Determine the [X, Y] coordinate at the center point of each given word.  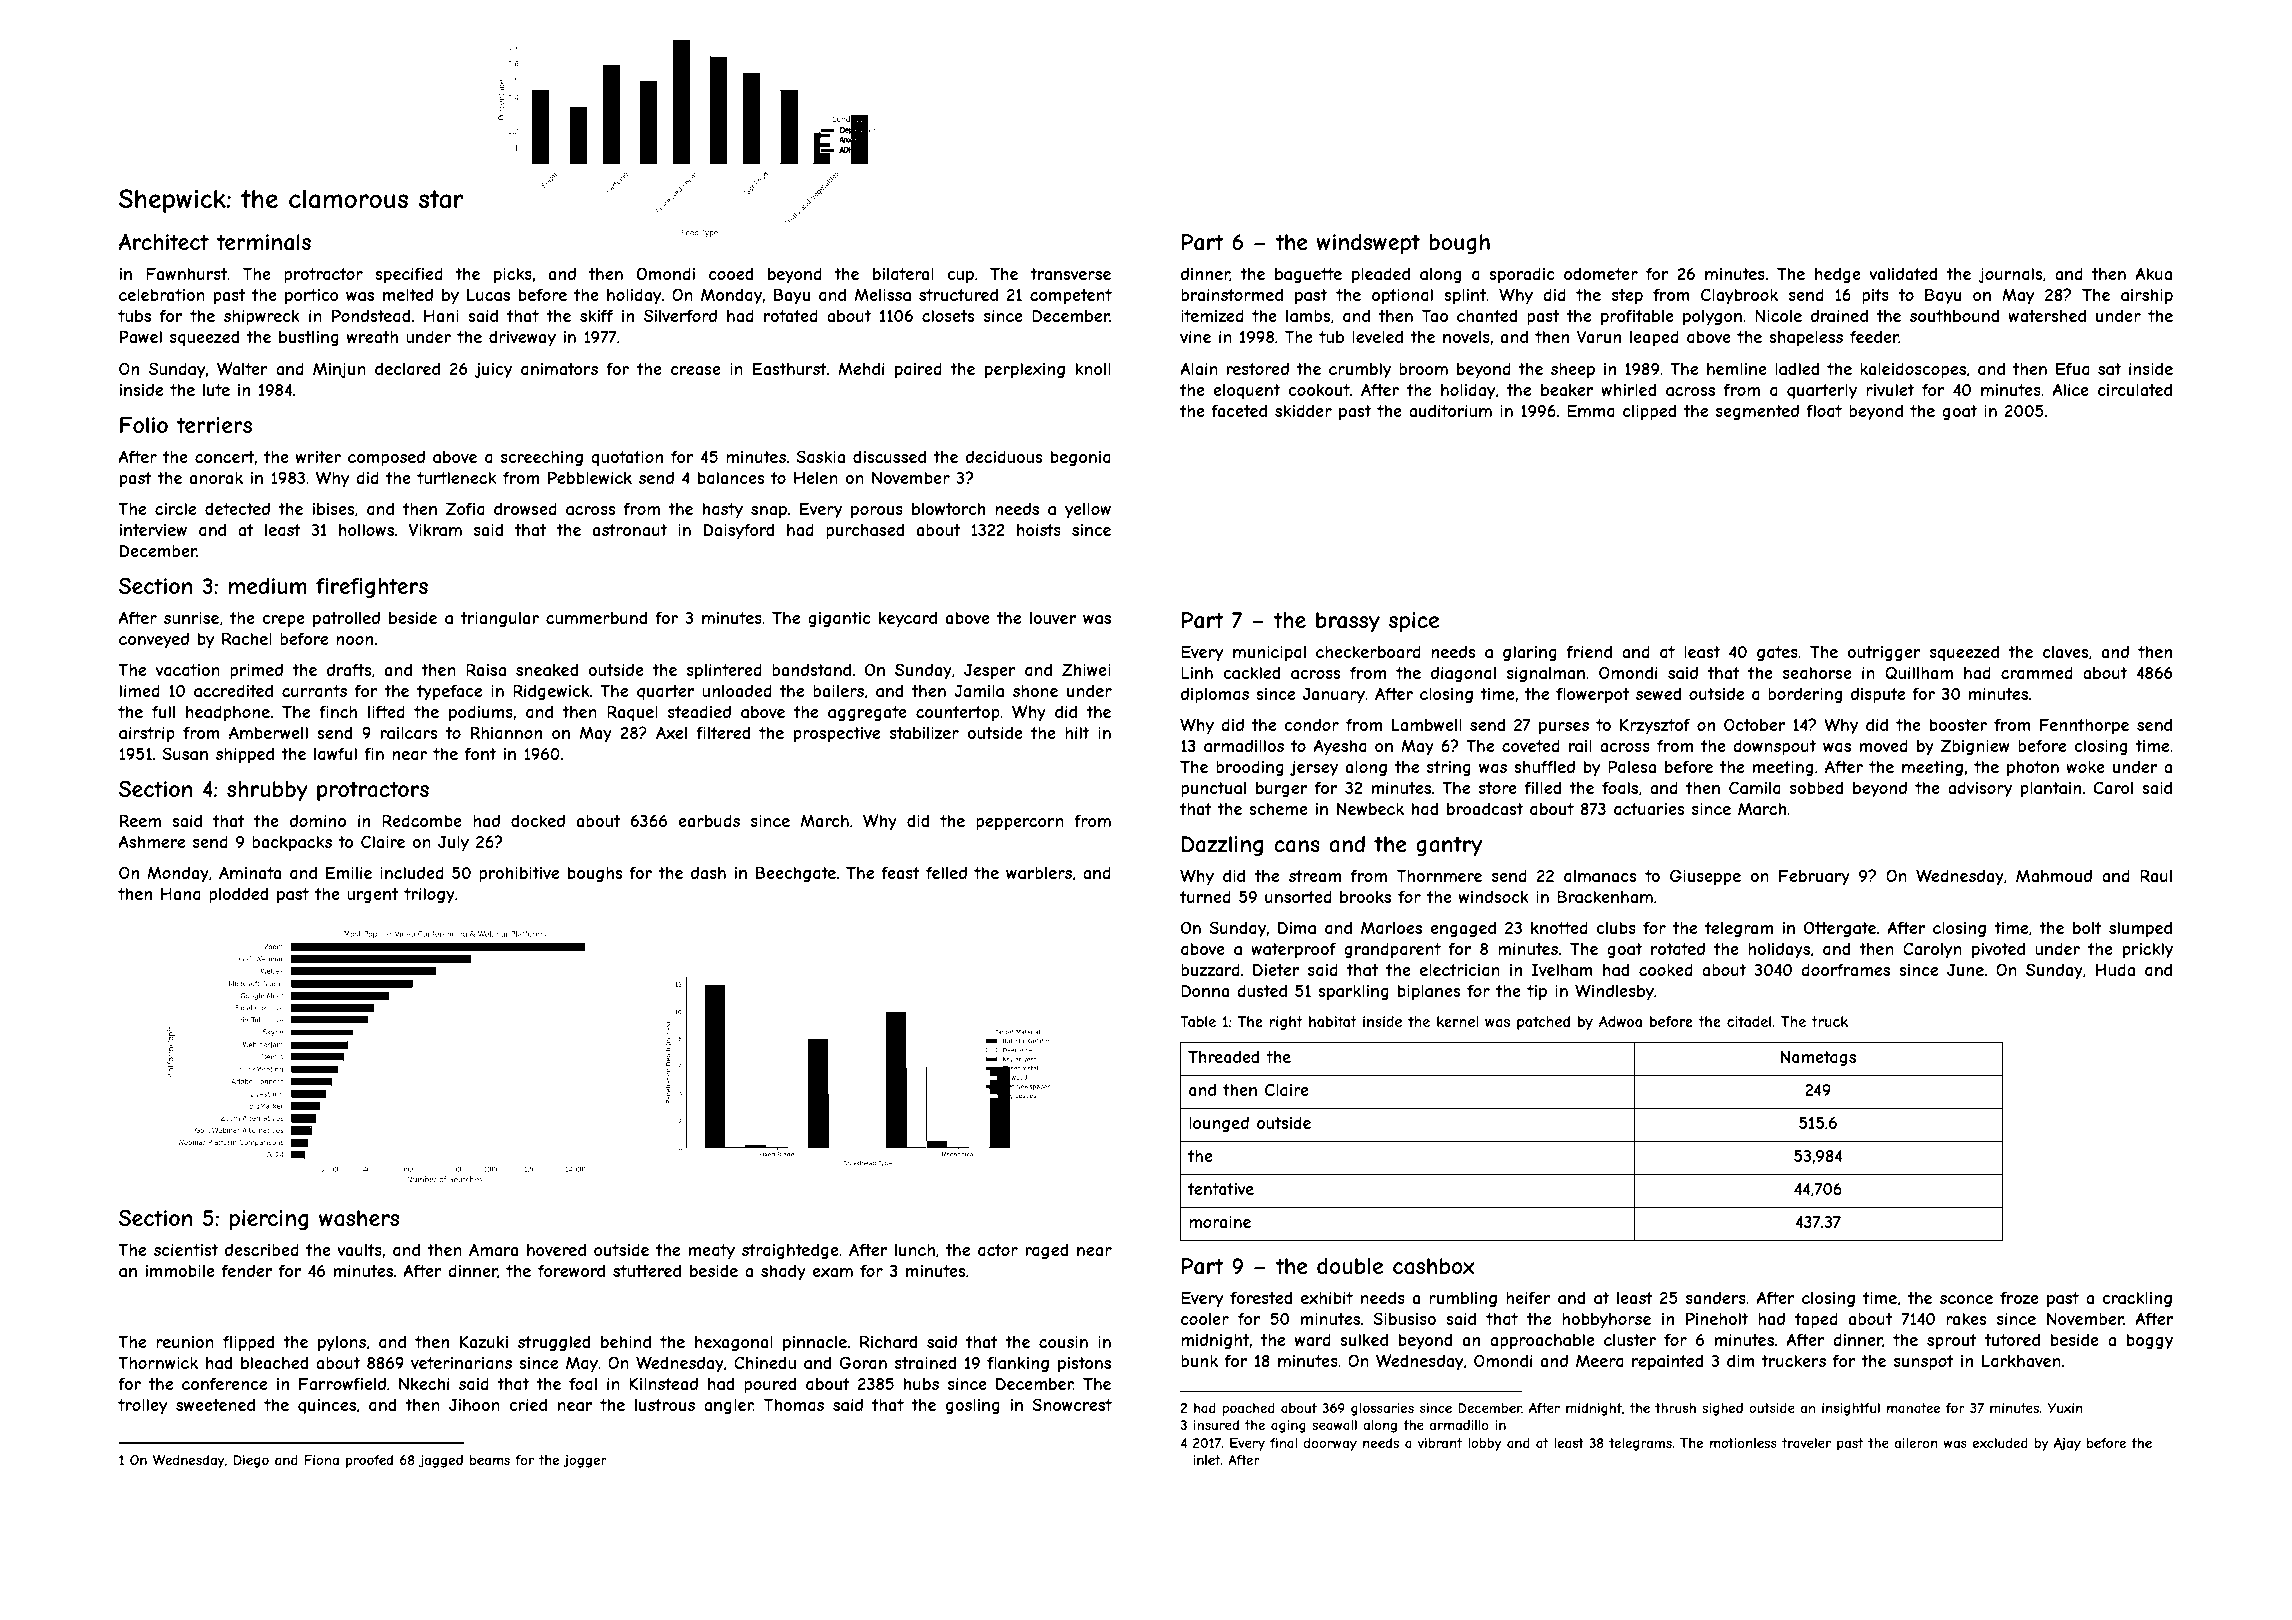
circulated [2135, 390]
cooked [1666, 969]
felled [946, 873]
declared [407, 369]
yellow [1088, 511]
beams [490, 1460]
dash [708, 873]
